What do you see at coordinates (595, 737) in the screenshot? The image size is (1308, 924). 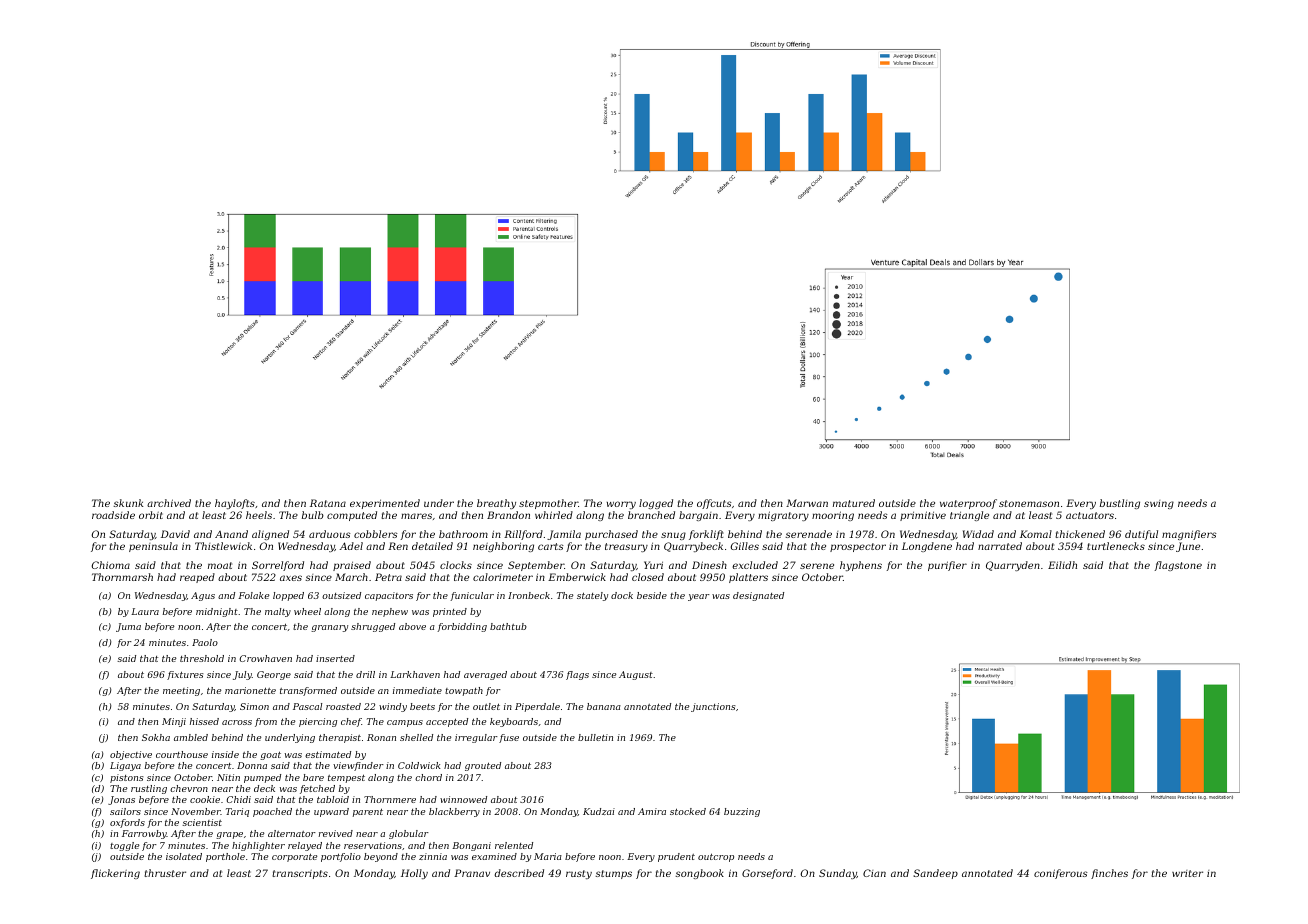 I see `bulletin` at bounding box center [595, 737].
